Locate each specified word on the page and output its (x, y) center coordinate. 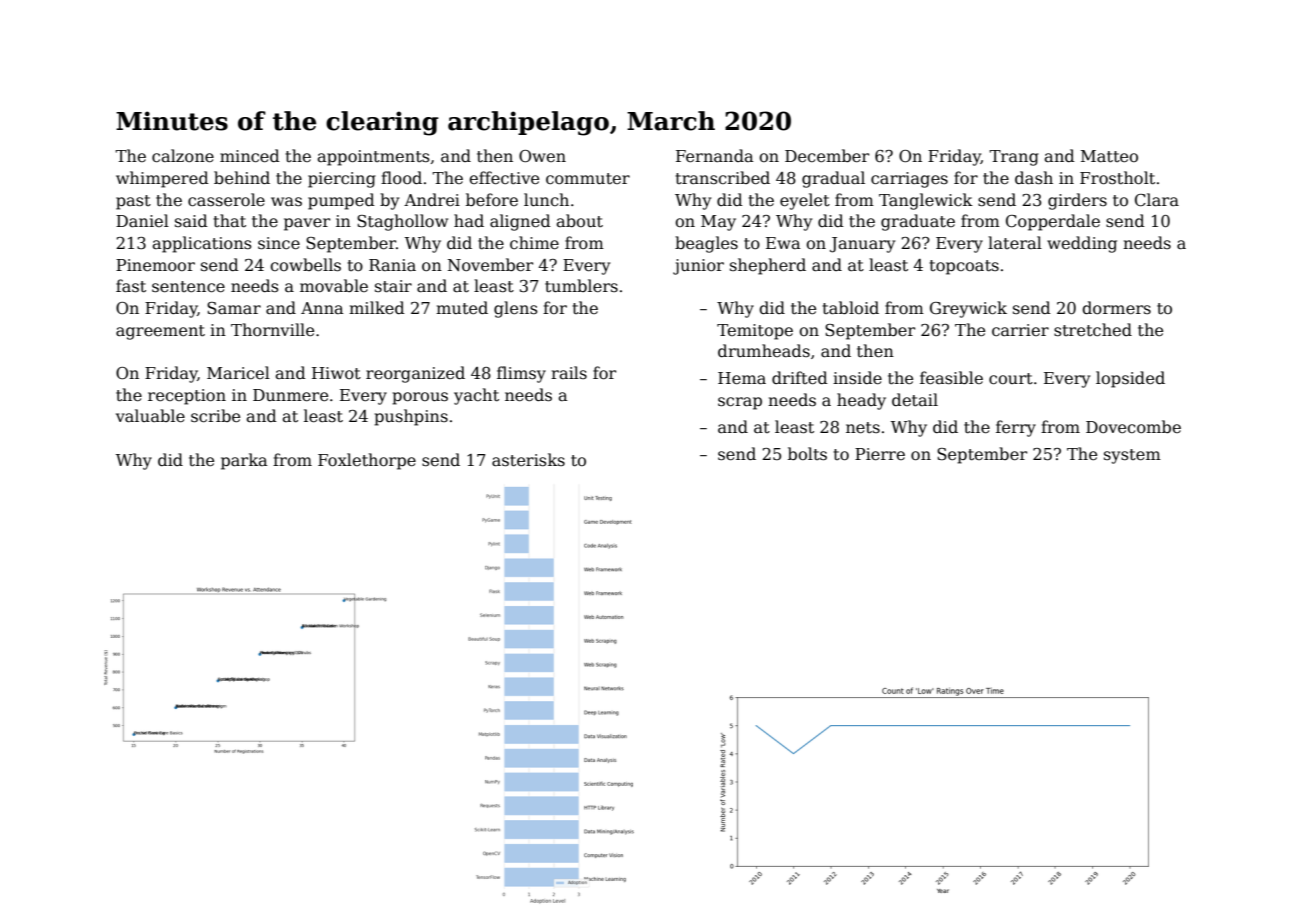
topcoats (964, 267)
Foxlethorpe (367, 461)
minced (250, 156)
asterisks (528, 460)
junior (698, 267)
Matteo (1109, 156)
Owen (542, 156)
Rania (392, 265)
